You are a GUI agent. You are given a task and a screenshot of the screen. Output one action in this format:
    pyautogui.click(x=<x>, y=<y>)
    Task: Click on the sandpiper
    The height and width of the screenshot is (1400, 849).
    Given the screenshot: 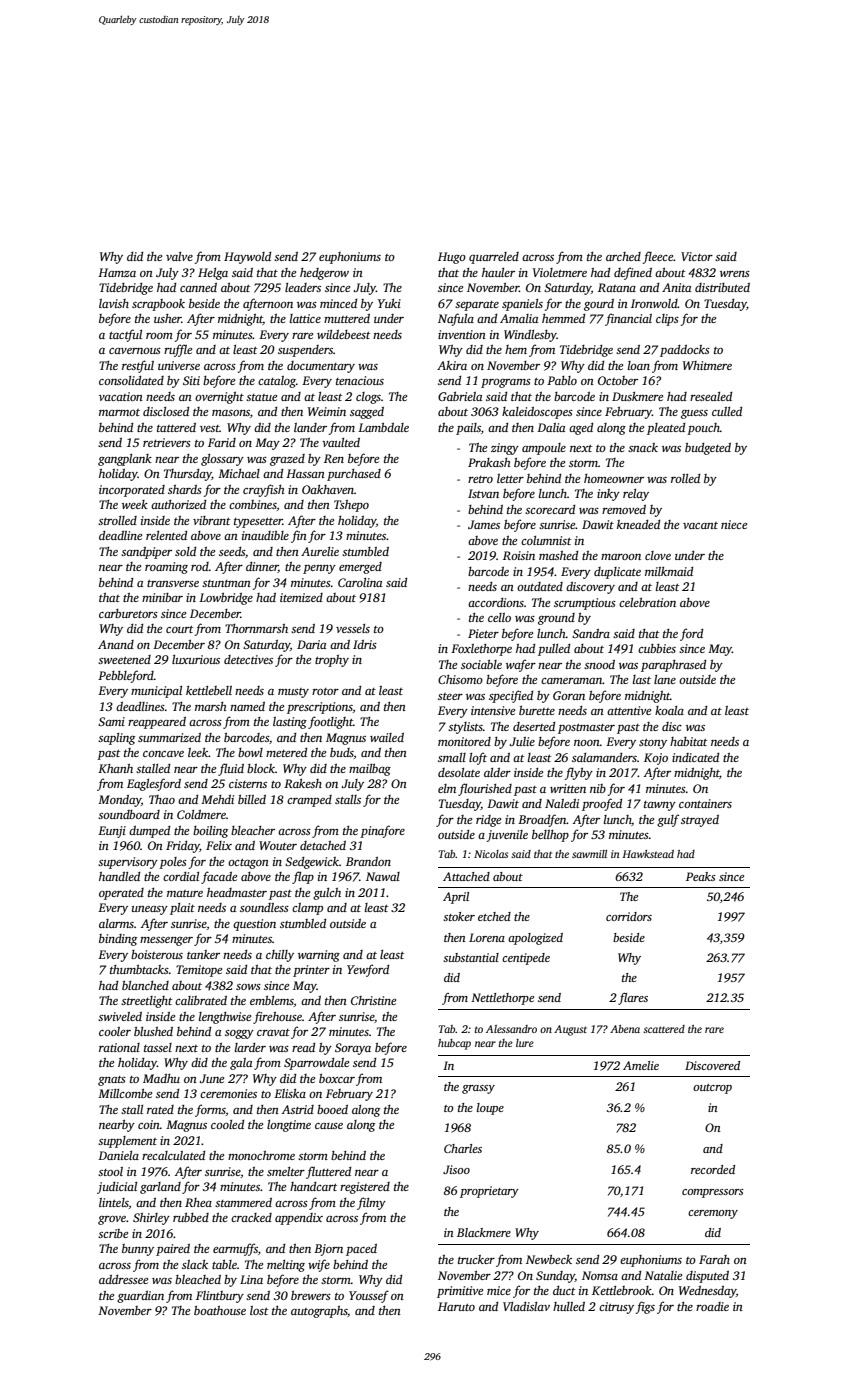 What is the action you would take?
    pyautogui.click(x=146, y=553)
